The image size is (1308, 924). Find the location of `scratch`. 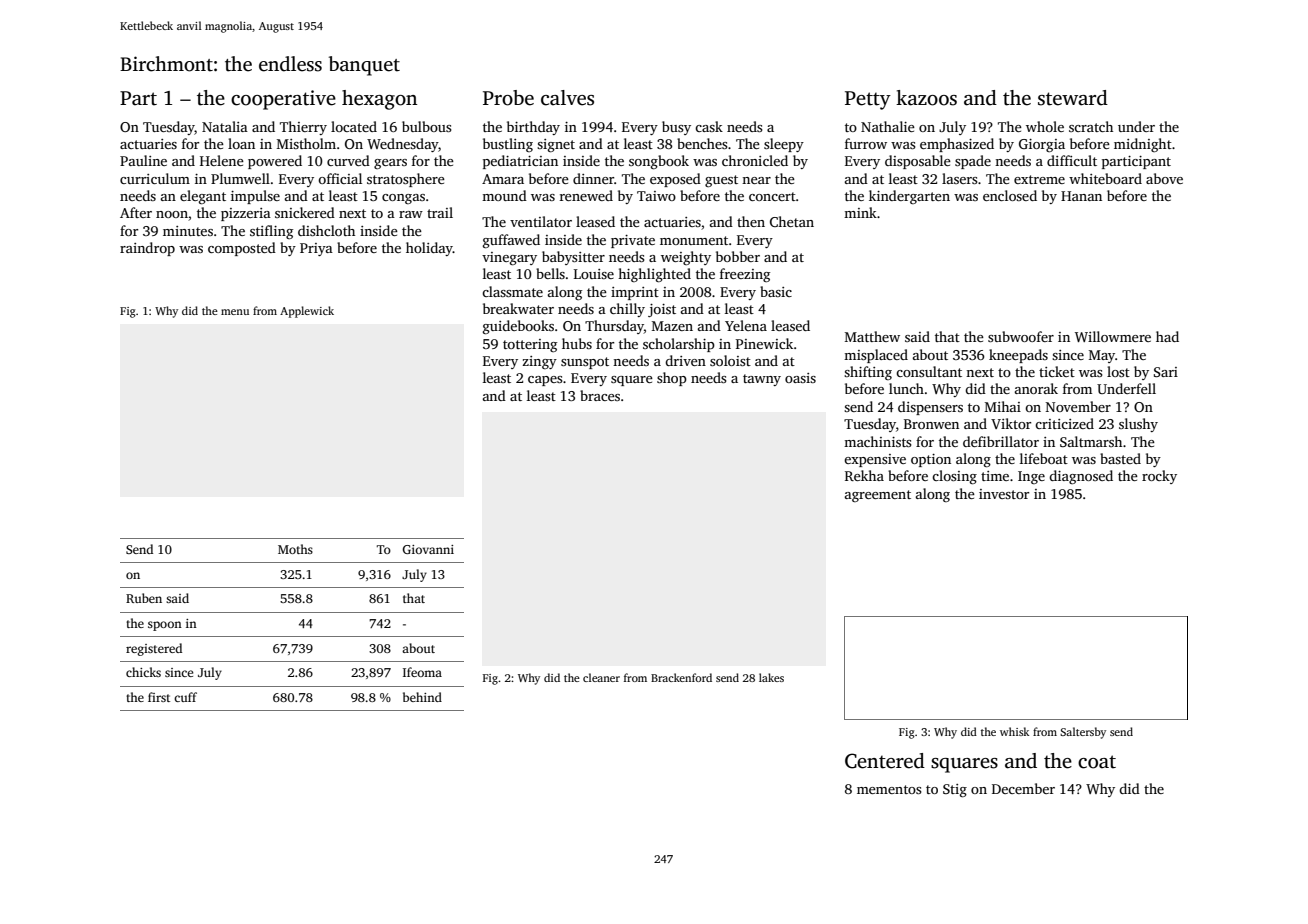

scratch is located at coordinates (1091, 126).
